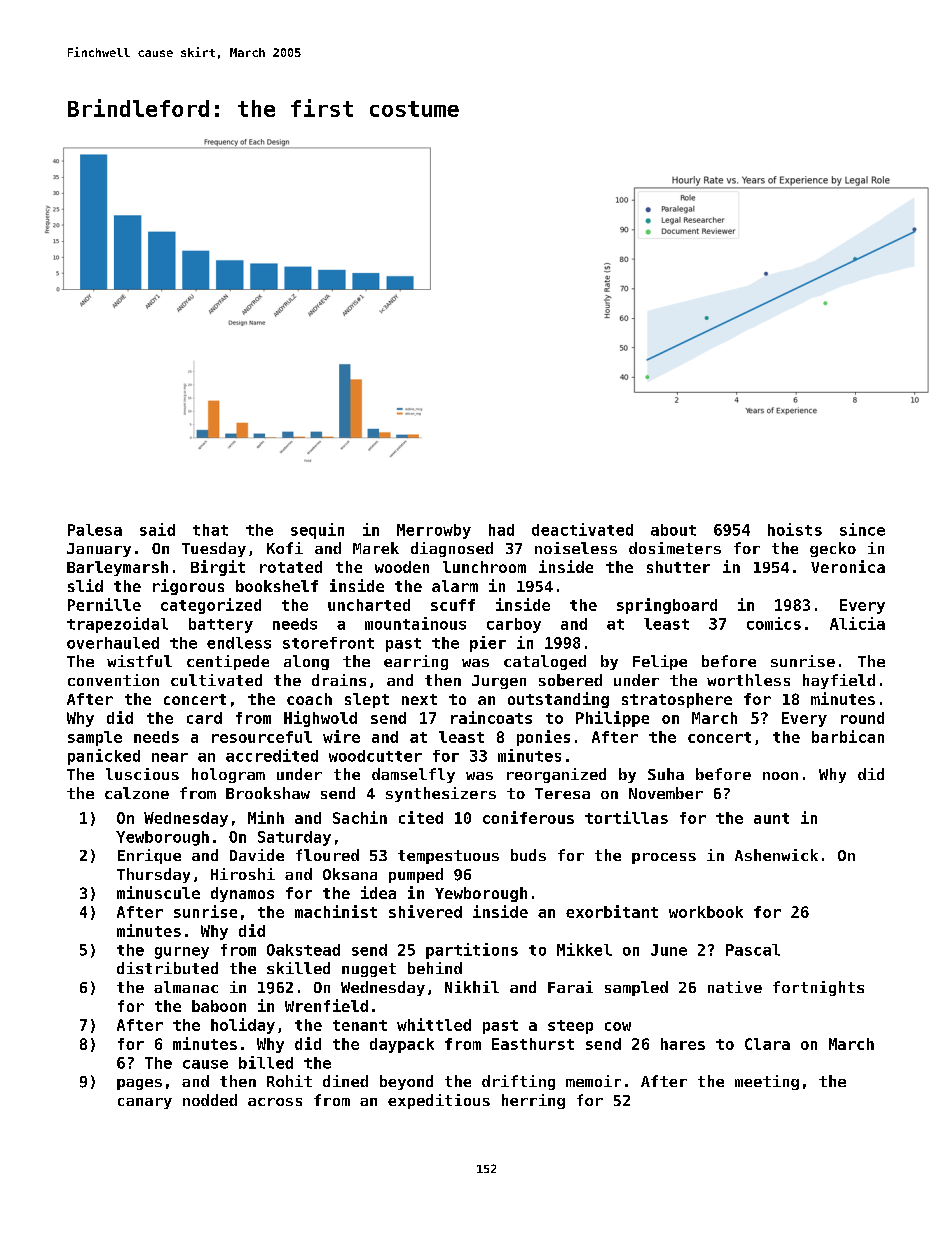 The width and height of the screenshot is (952, 1233). Describe the element at coordinates (289, 1081) in the screenshot. I see `Rohit` at that location.
